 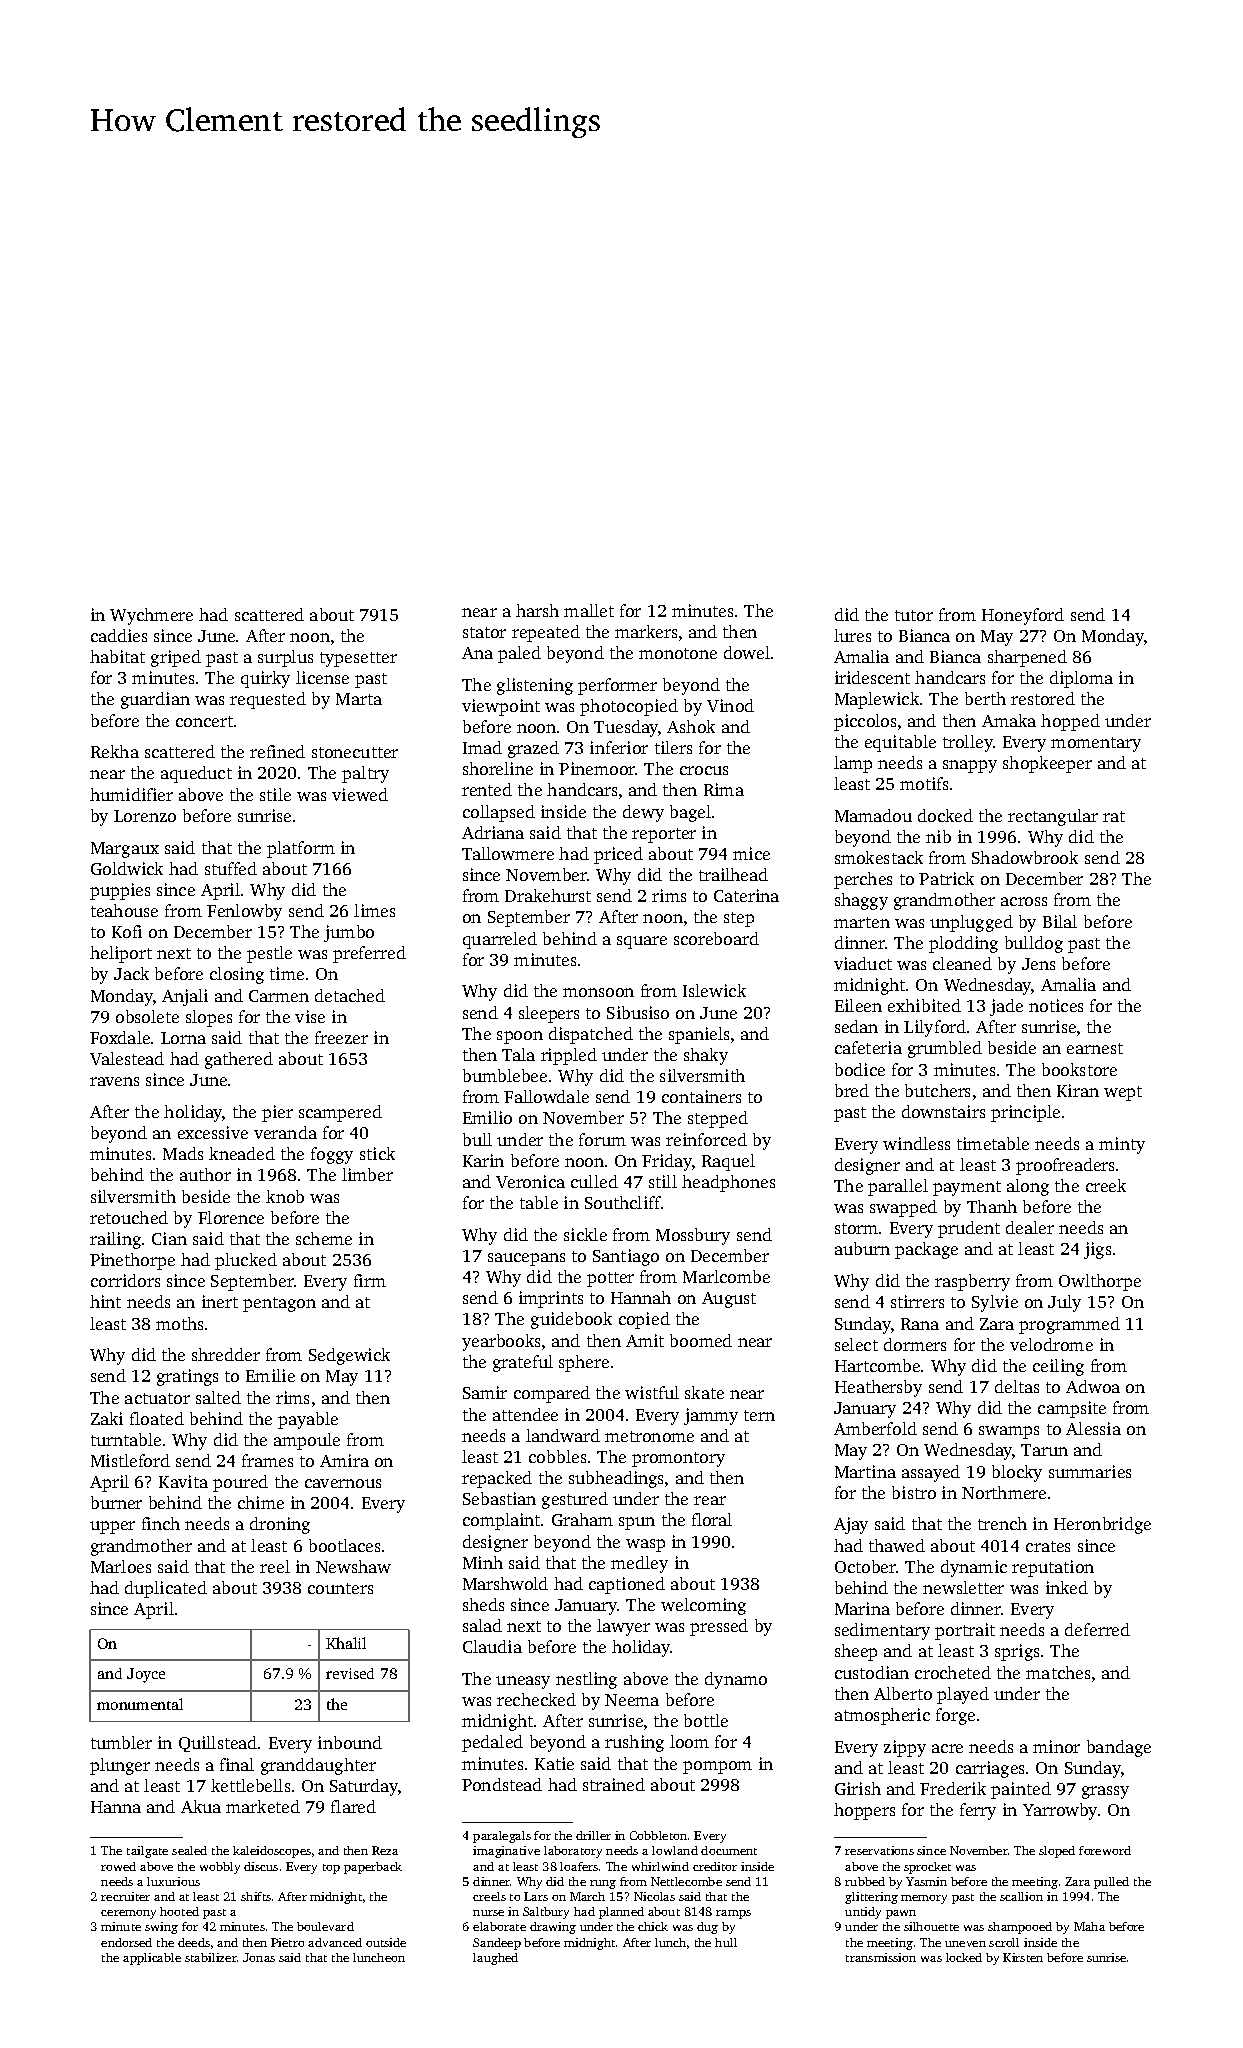 I want to click on wasp, so click(x=645, y=1545).
